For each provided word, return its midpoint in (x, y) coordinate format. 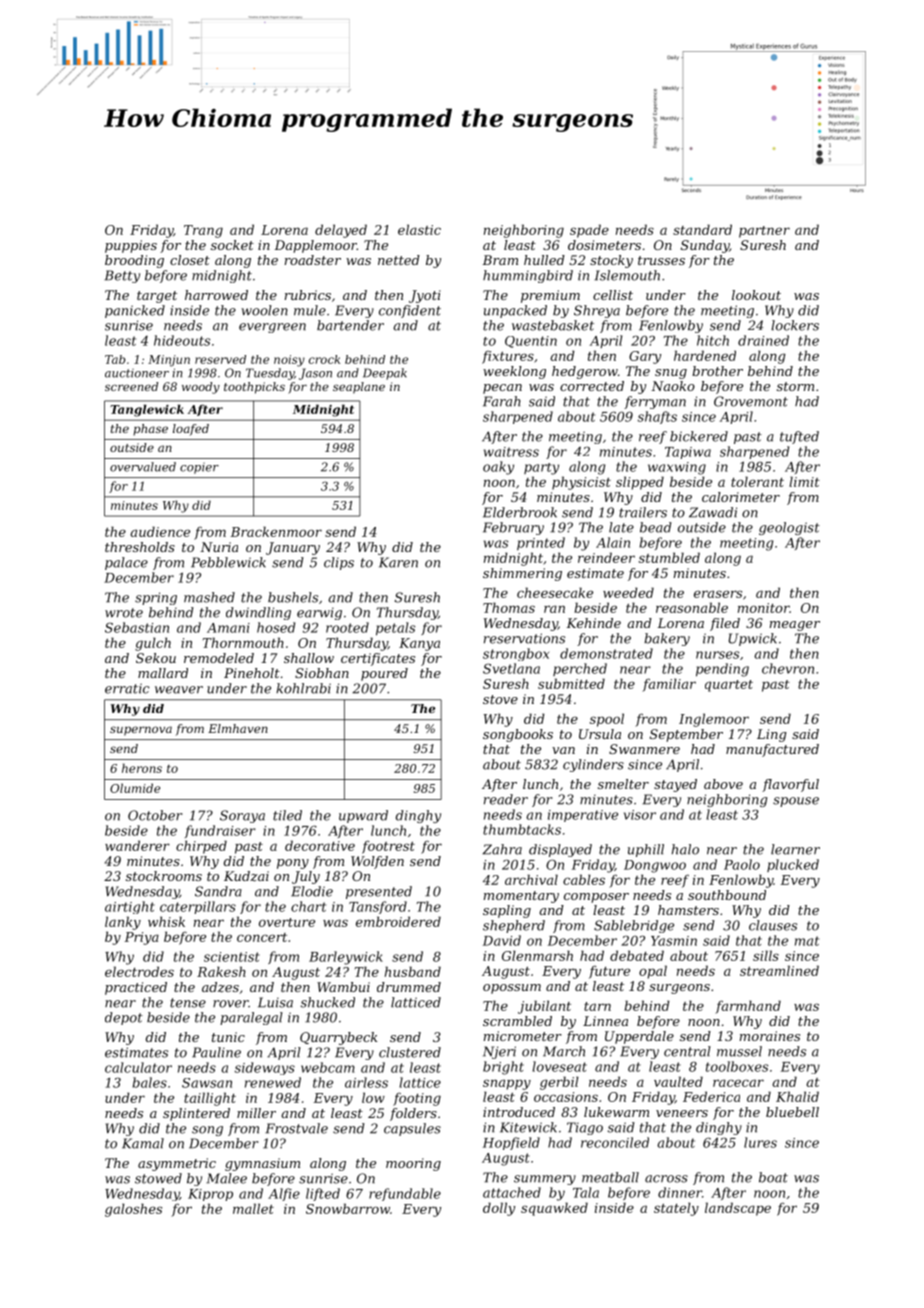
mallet (253, 1208)
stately (676, 1209)
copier (199, 468)
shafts (657, 417)
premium (550, 296)
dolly (499, 1209)
